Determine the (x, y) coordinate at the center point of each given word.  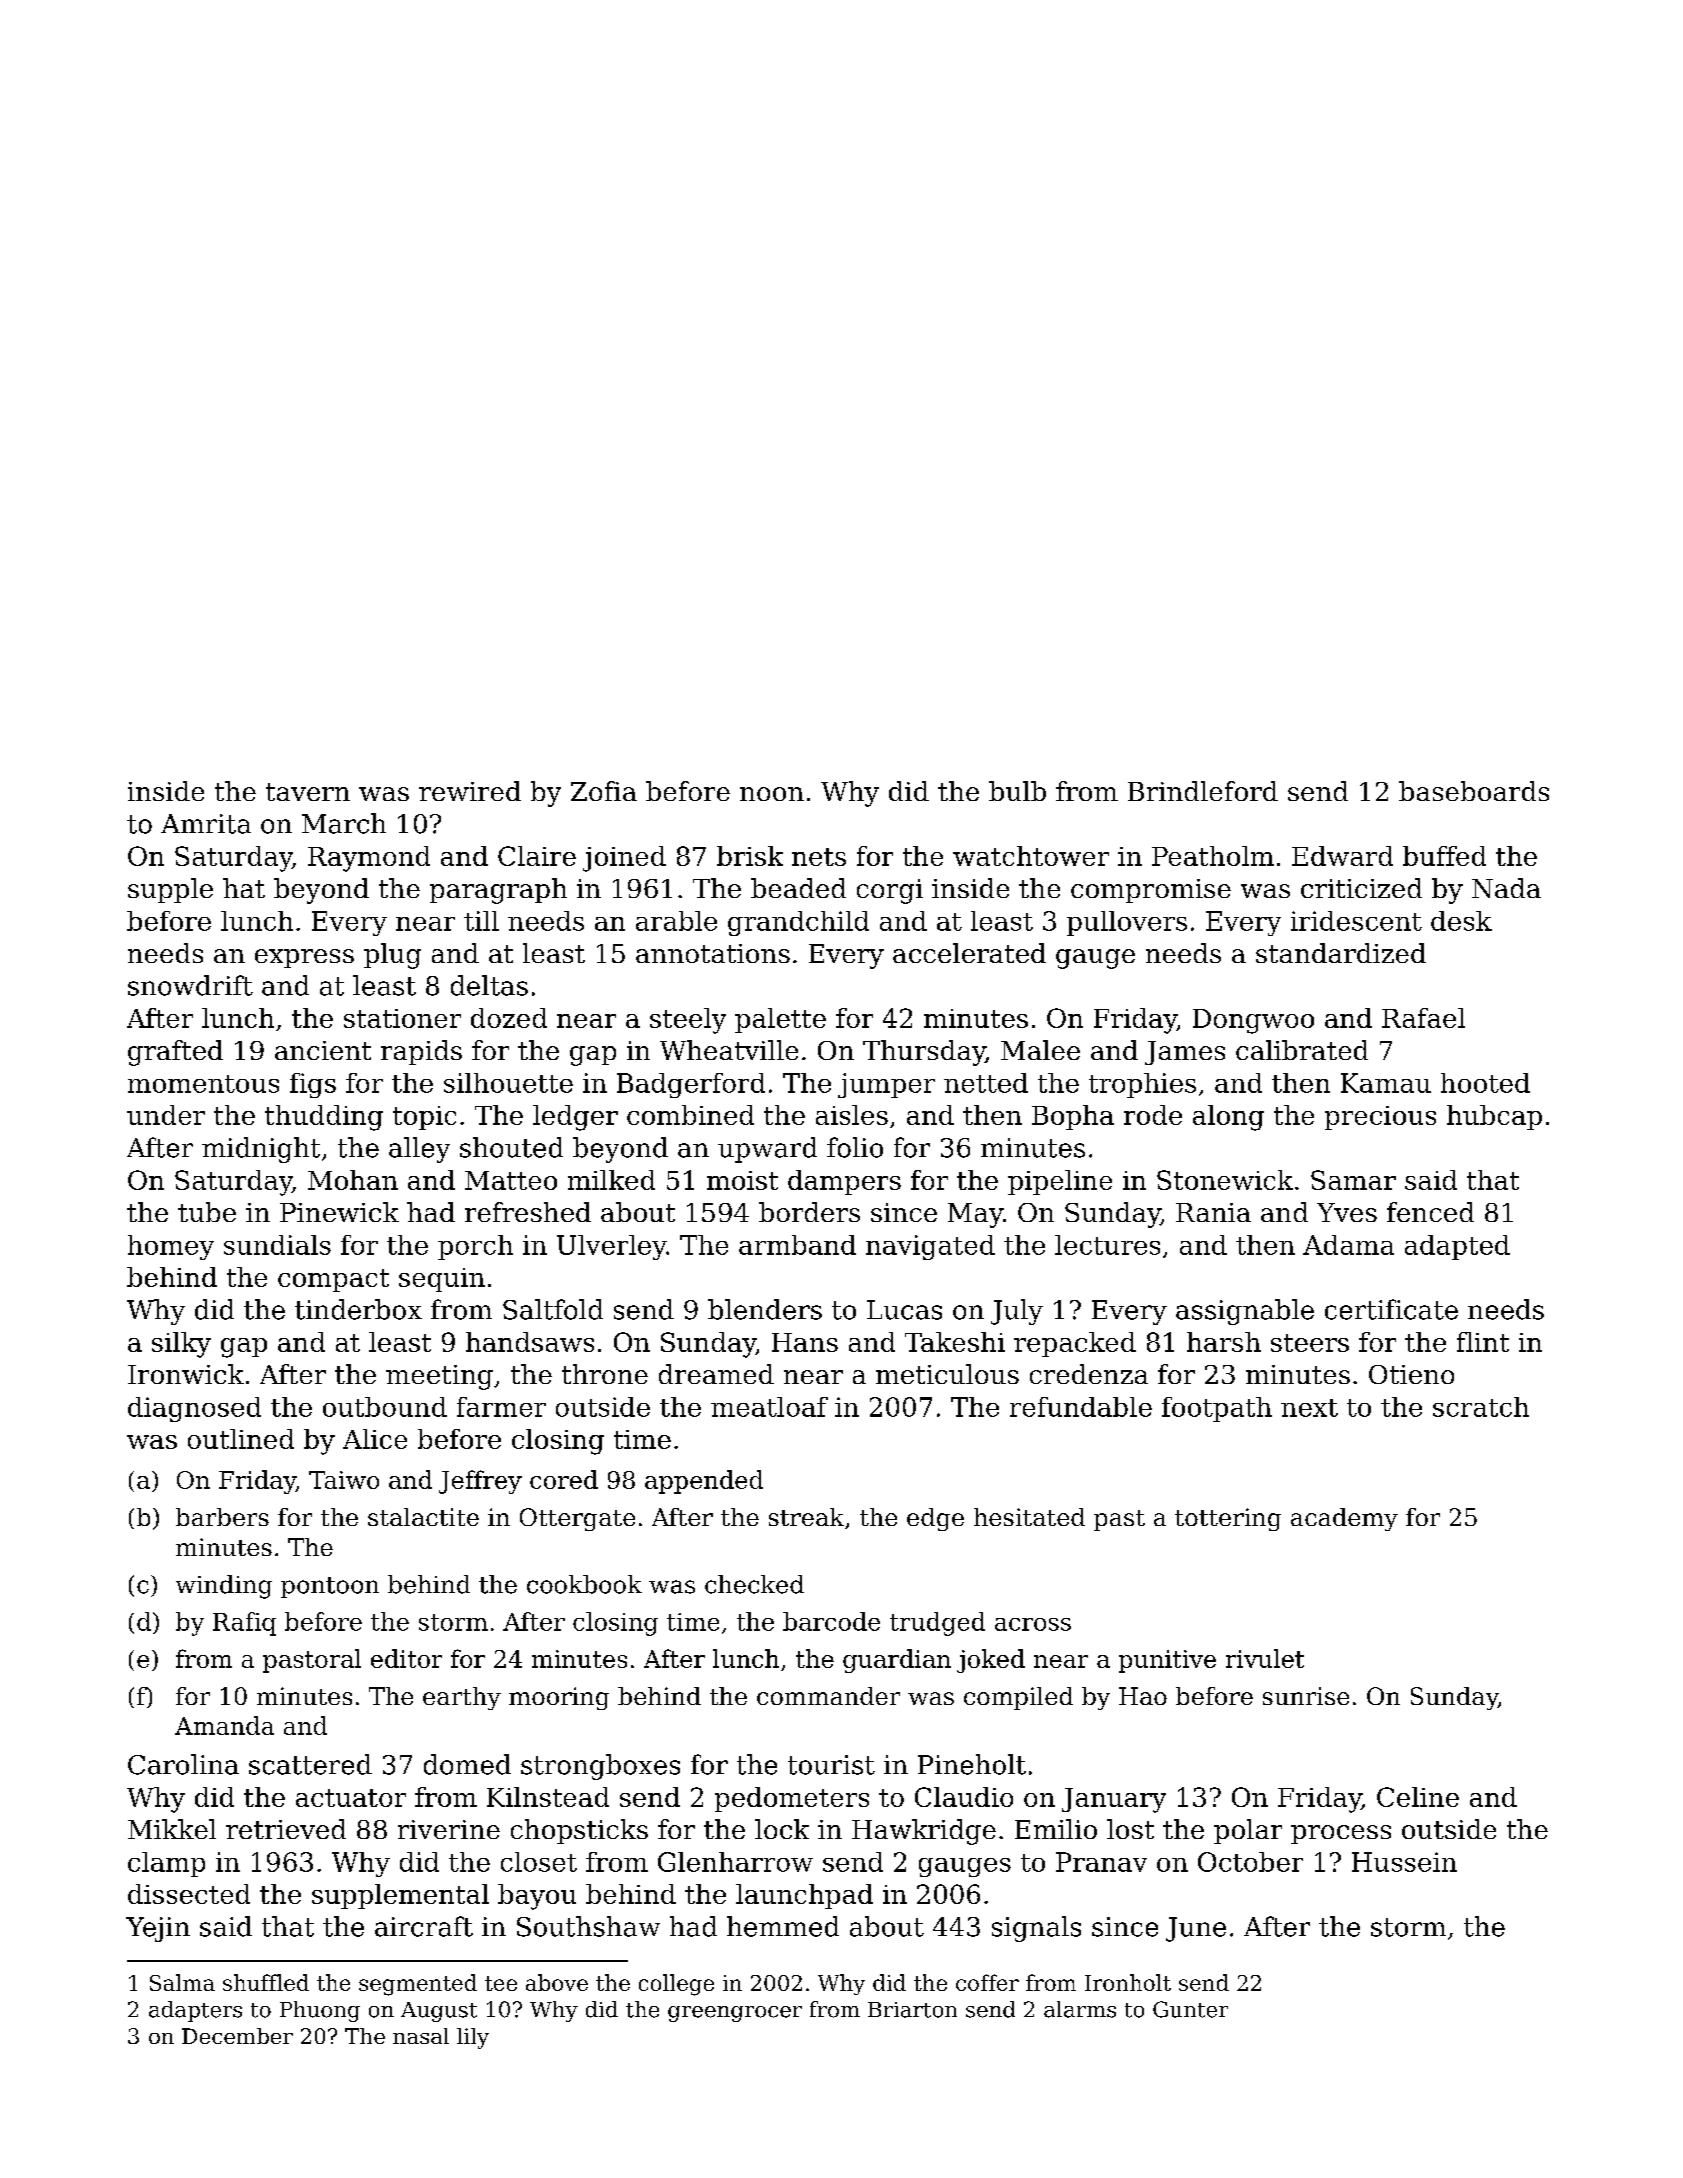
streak (806, 1517)
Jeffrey (480, 1482)
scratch (1481, 1407)
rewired (470, 791)
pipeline (1060, 1182)
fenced (1430, 1212)
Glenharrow (735, 1862)
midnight (261, 1150)
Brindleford (1203, 791)
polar (1248, 1831)
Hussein (1404, 1862)
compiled (1018, 1698)
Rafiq (244, 1624)
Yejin (158, 1929)
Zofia (604, 791)
